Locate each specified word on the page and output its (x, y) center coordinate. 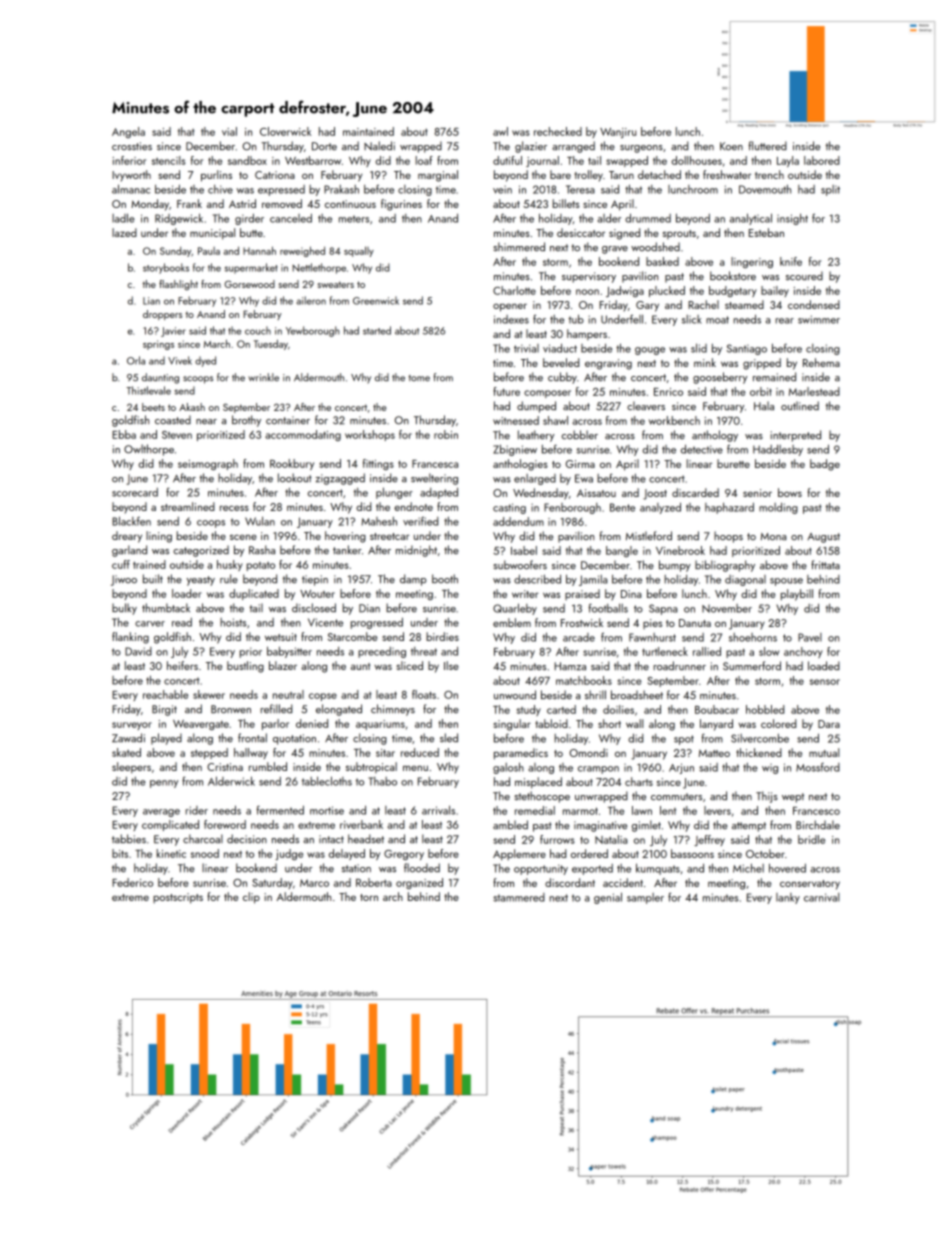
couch (258, 330)
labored (822, 160)
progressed (377, 623)
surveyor (132, 726)
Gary (647, 306)
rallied (707, 651)
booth (445, 578)
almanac (131, 189)
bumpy (675, 566)
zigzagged (340, 479)
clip (251, 898)
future (506, 391)
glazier (531, 147)
